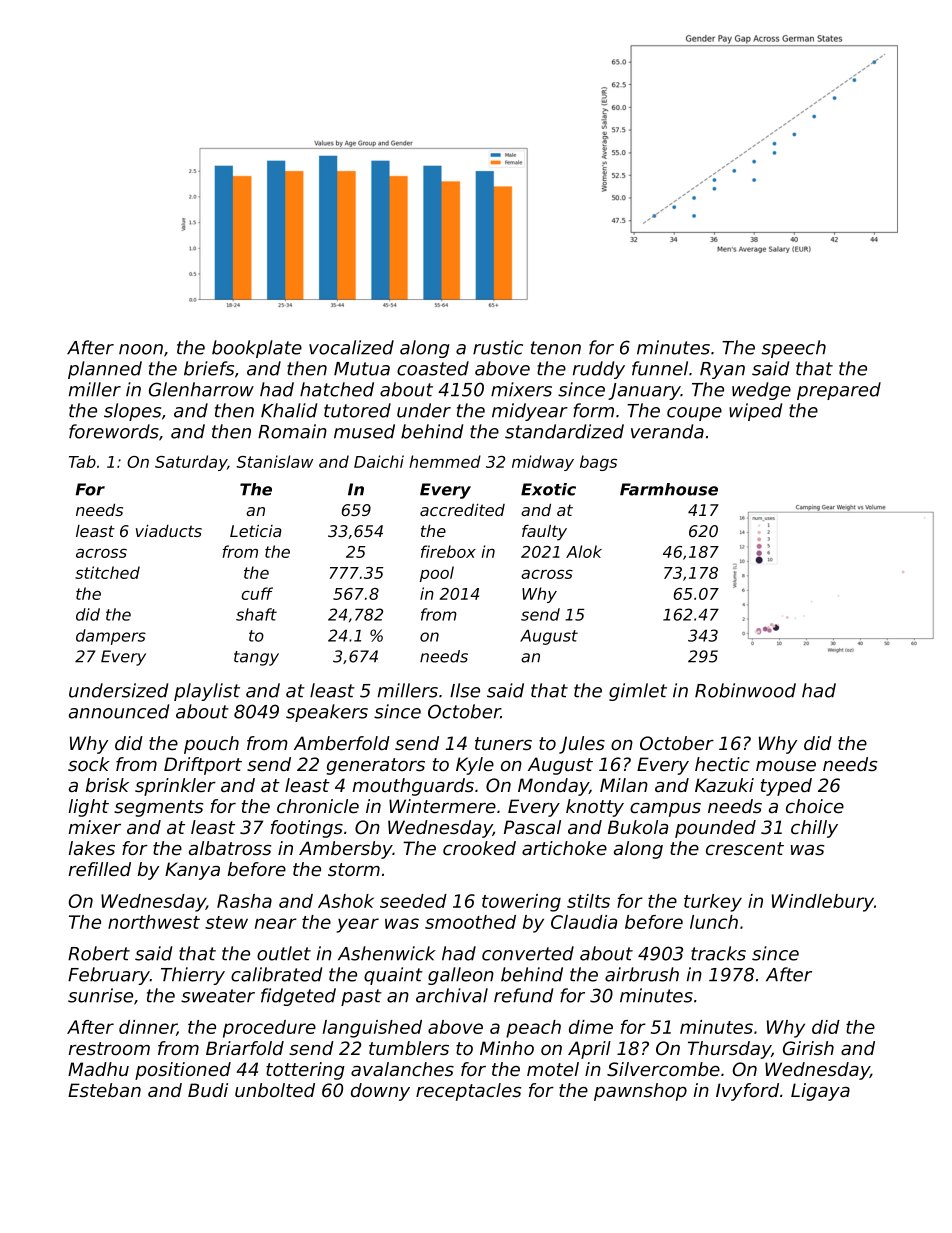  I want to click on bookplate, so click(257, 349).
